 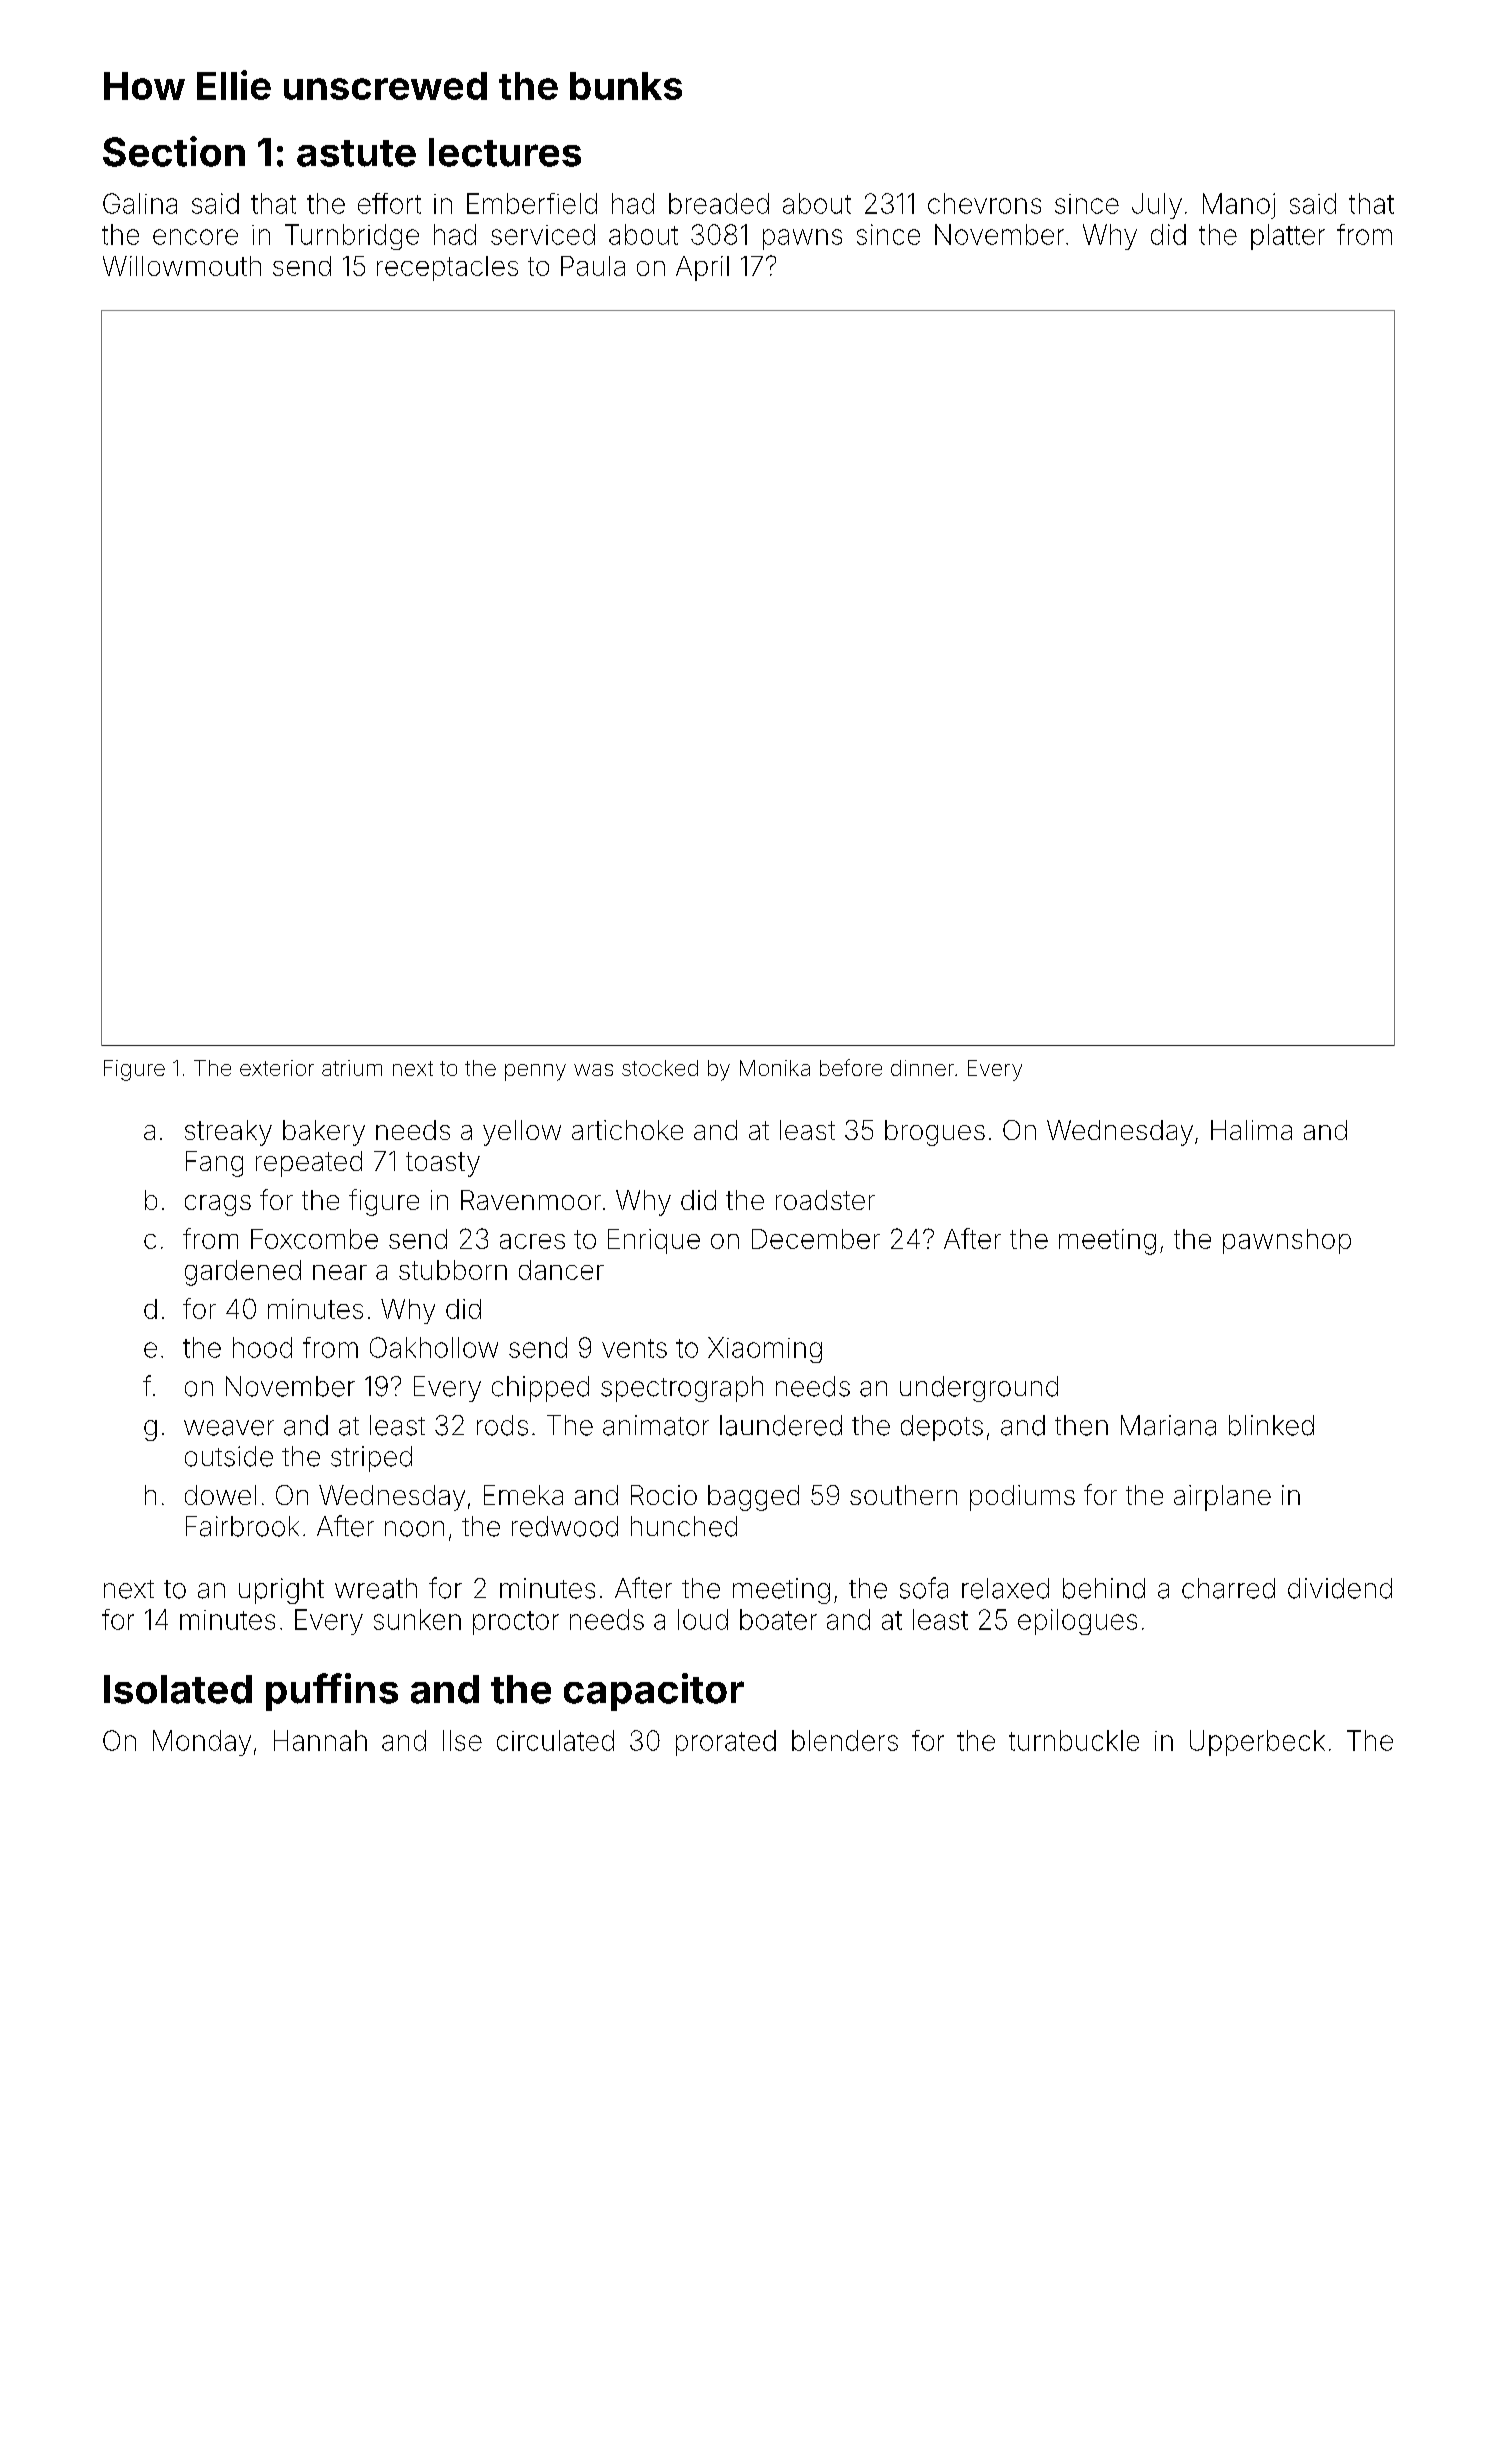 What do you see at coordinates (242, 1526) in the screenshot?
I see `Fairbrook` at bounding box center [242, 1526].
